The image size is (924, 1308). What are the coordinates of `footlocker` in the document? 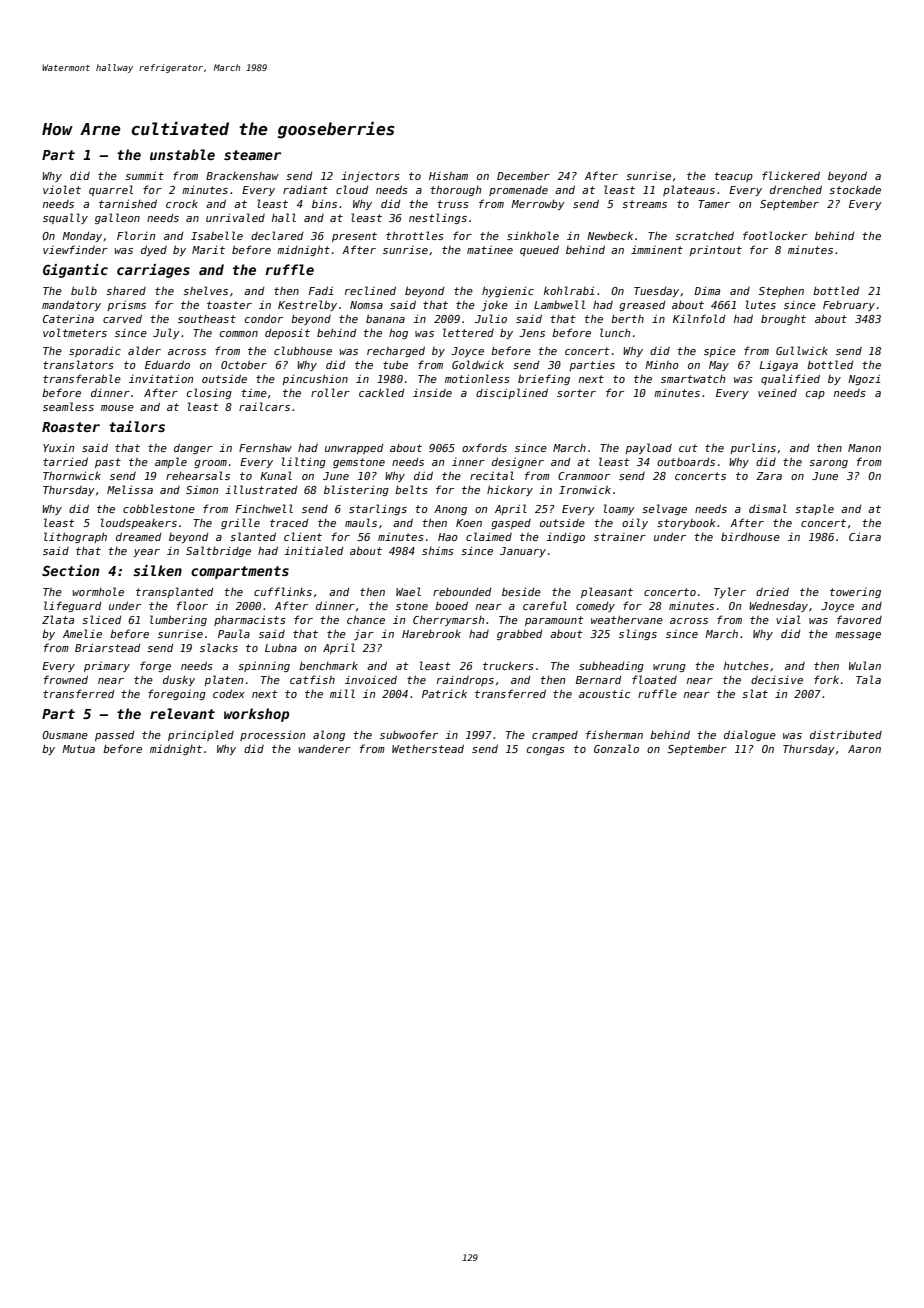 It's located at (775, 235).
